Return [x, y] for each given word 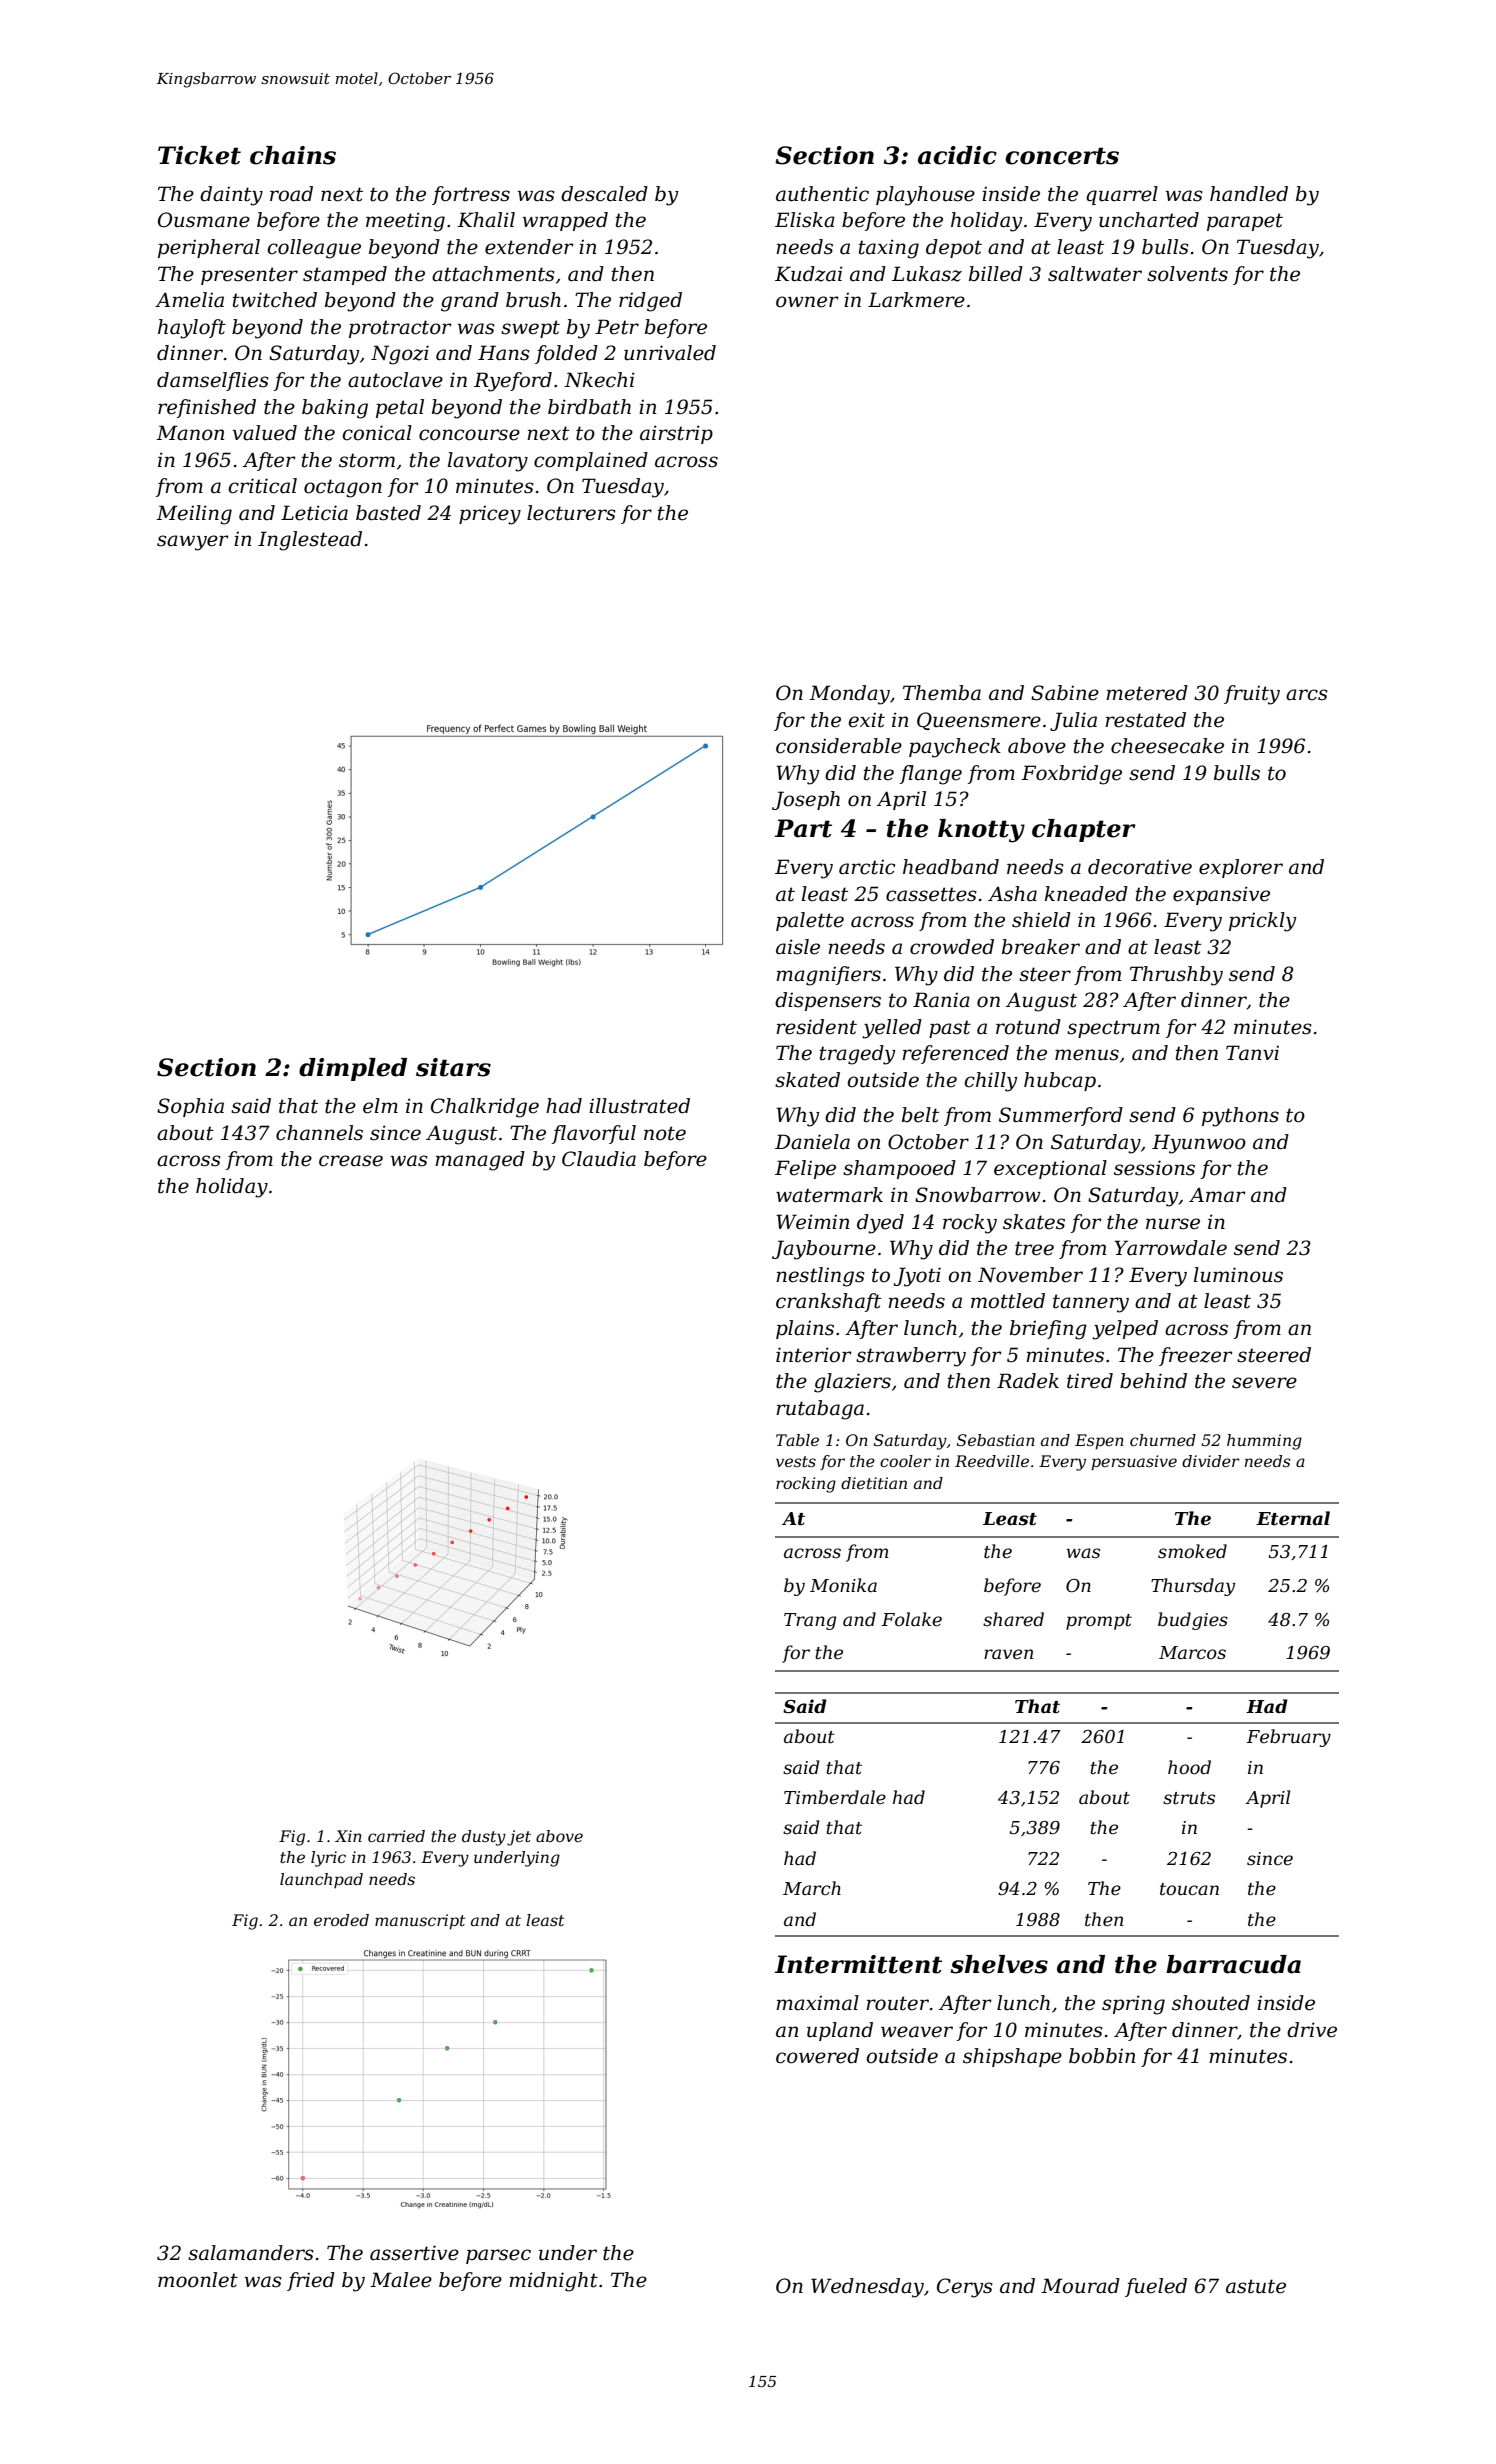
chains [293, 155]
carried [396, 1836]
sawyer [193, 543]
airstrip [676, 434]
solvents [1187, 274]
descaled [604, 194]
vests [796, 1461]
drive [1312, 2030]
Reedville [992, 1461]
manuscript [420, 1922]
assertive [414, 2253]
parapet [1245, 222]
